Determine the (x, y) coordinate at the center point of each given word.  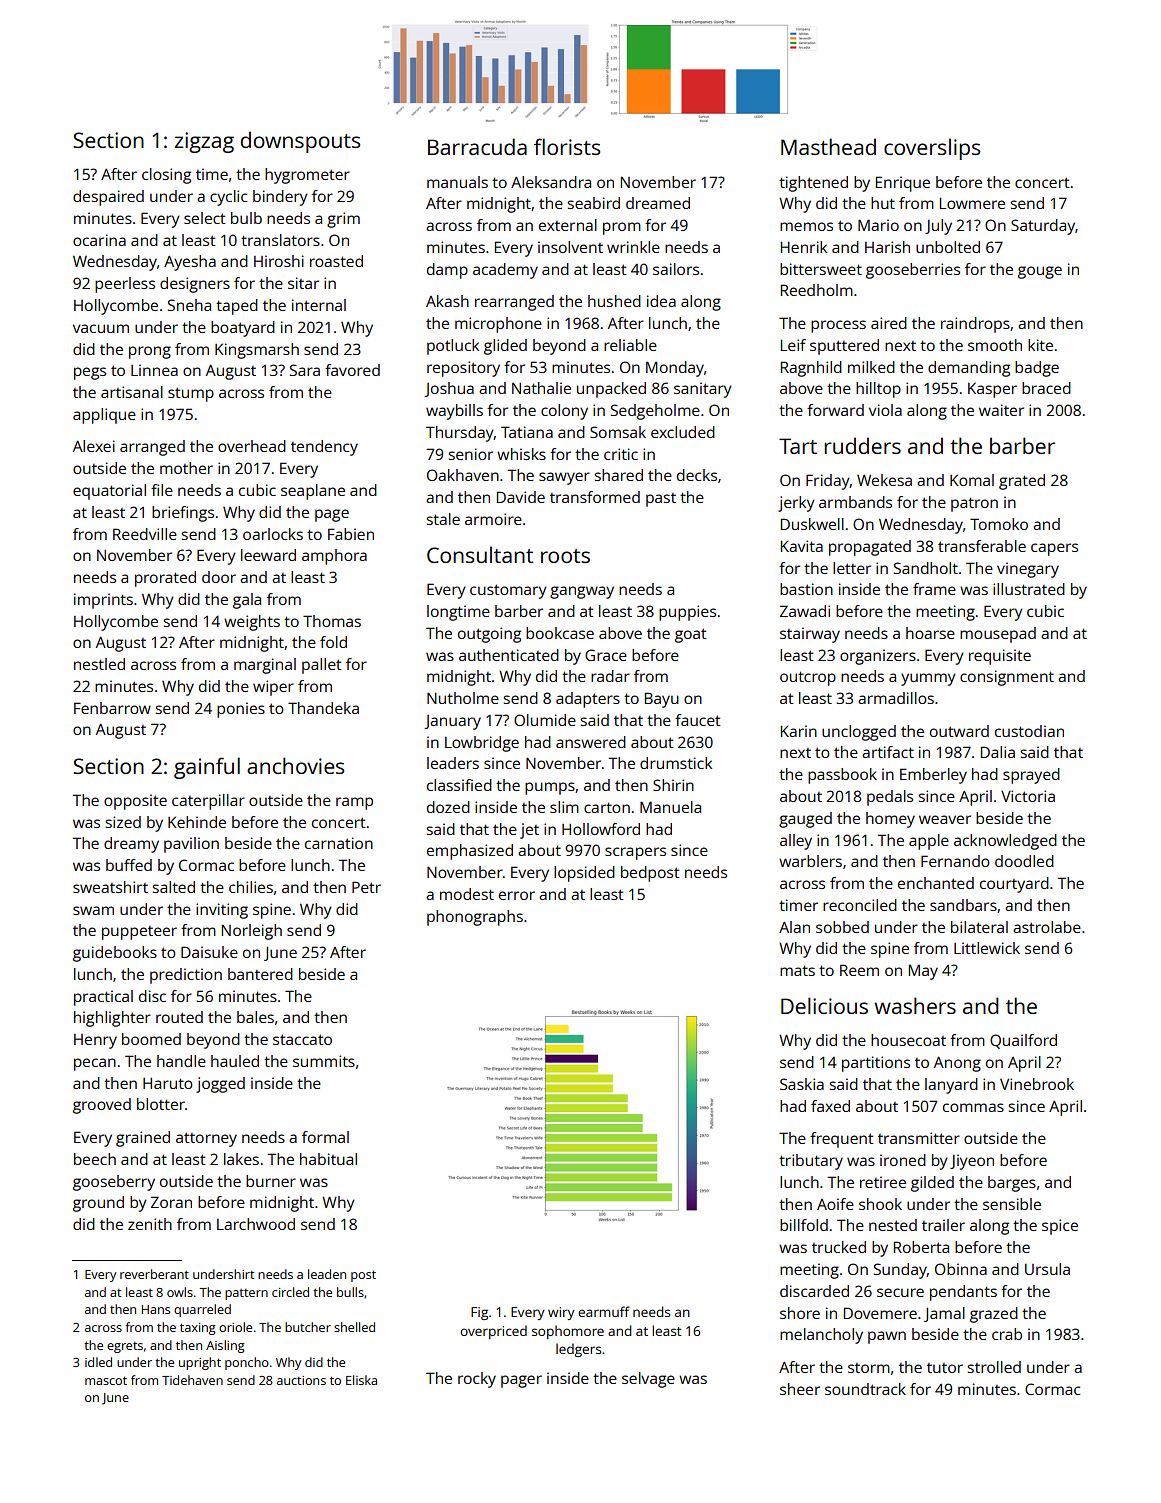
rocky (477, 1380)
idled (98, 1362)
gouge (1040, 272)
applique (104, 416)
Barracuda (477, 146)
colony (564, 412)
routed (179, 1017)
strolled (994, 1367)
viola (885, 410)
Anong (957, 1064)
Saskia (802, 1084)
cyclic (228, 198)
